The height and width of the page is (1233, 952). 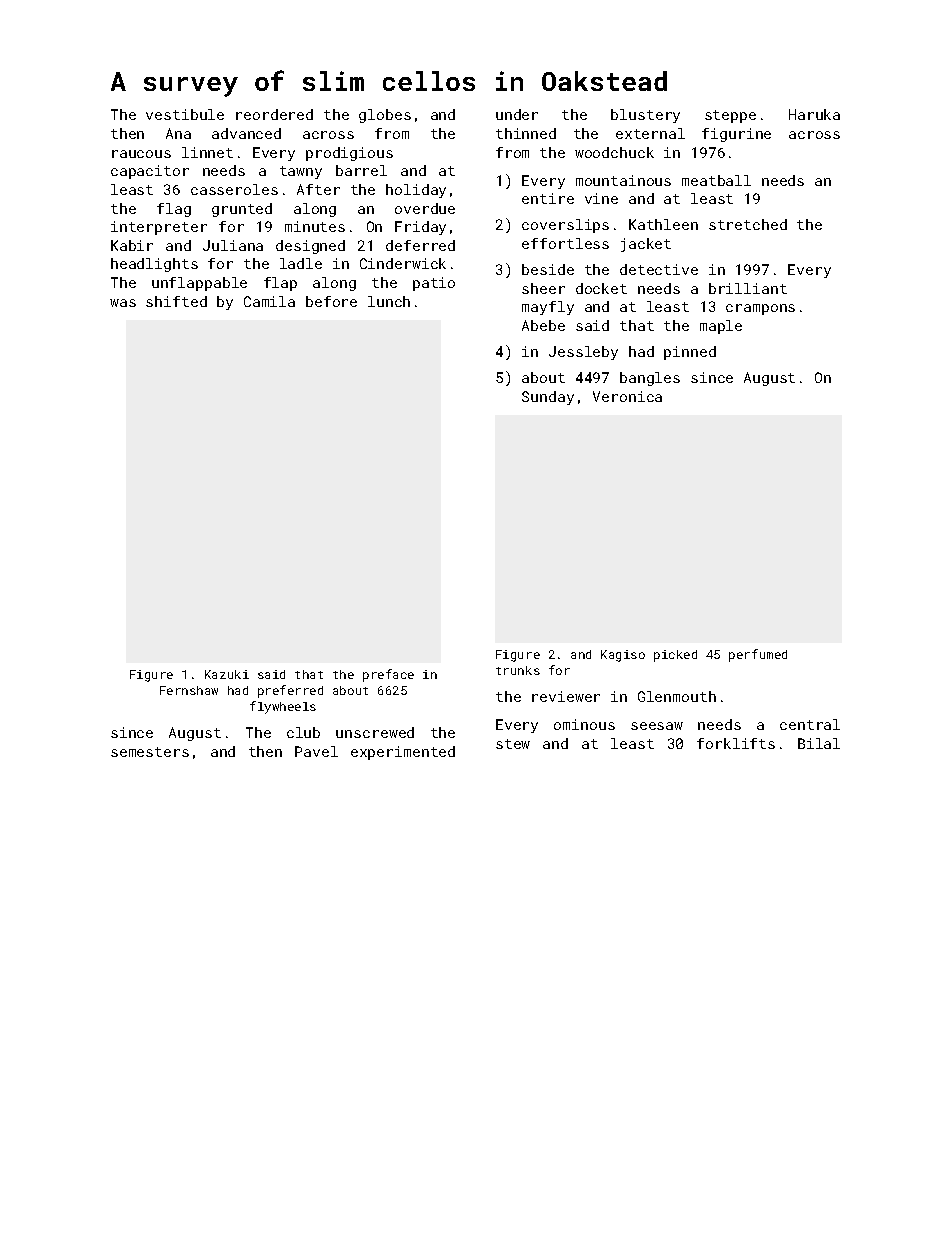 I want to click on experimented, so click(x=403, y=753).
